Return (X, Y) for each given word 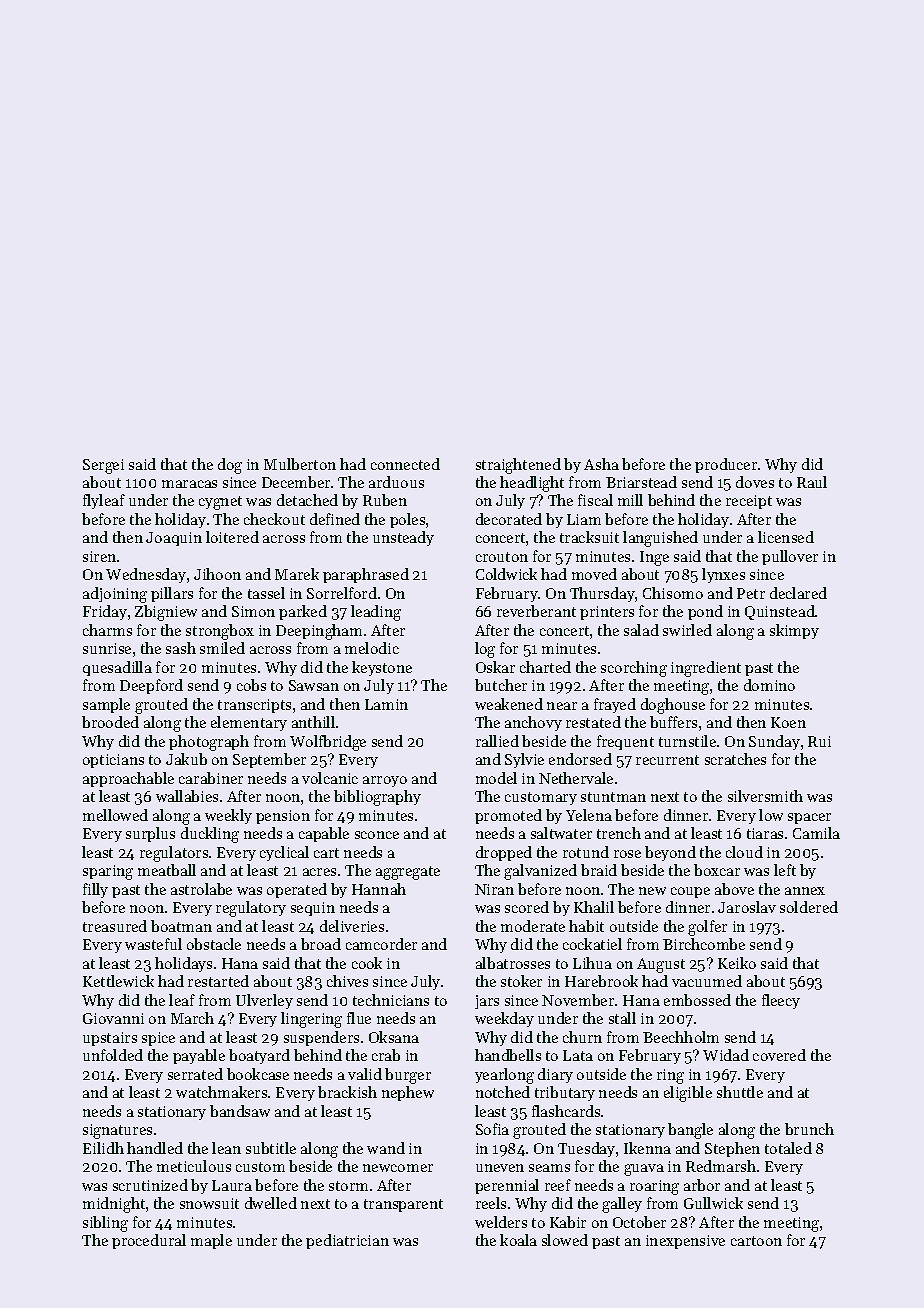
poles (407, 520)
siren (99, 556)
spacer (809, 818)
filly (95, 890)
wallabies (187, 796)
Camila (816, 833)
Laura (232, 1185)
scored (527, 907)
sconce (377, 835)
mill (630, 500)
